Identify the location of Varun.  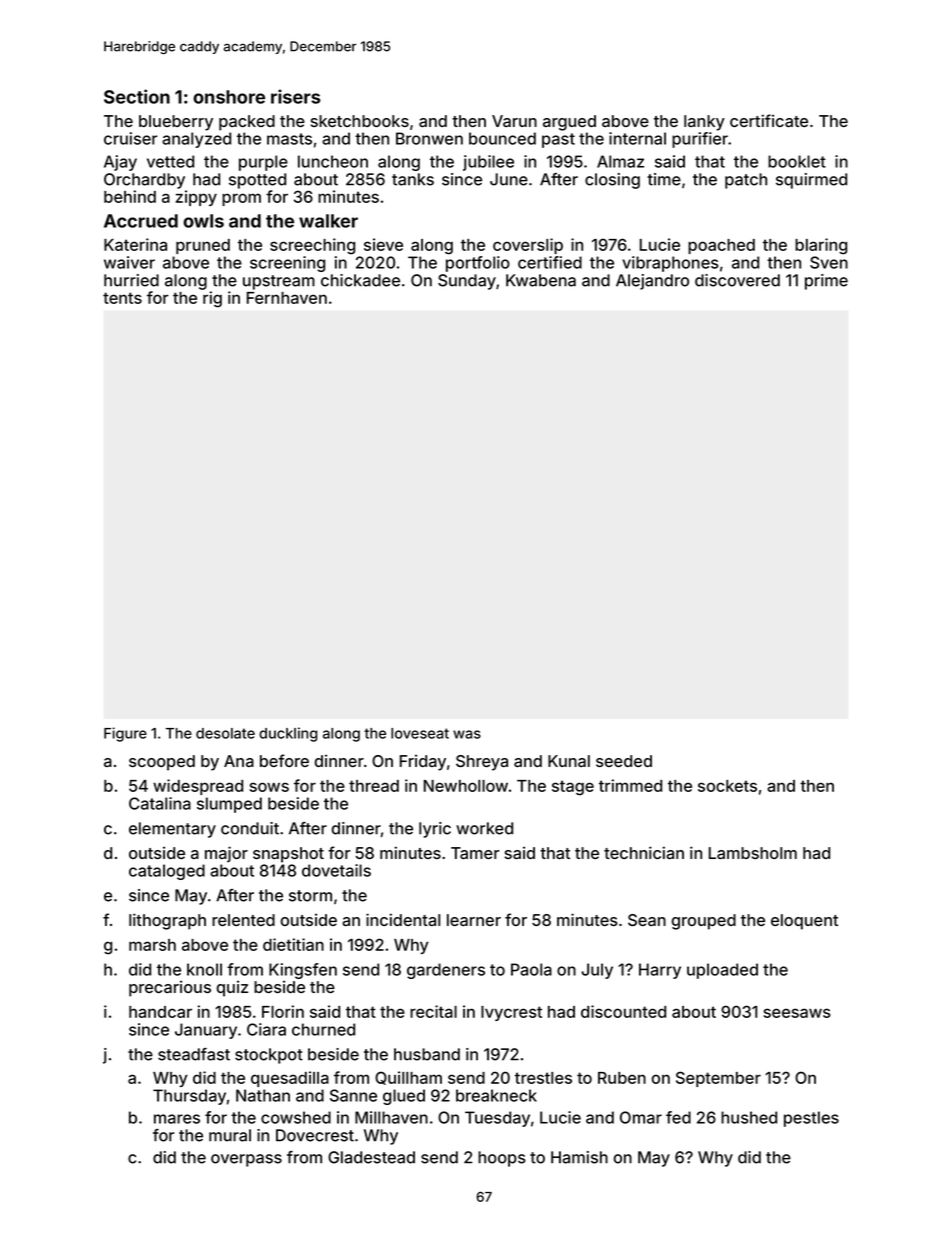
(514, 121).
